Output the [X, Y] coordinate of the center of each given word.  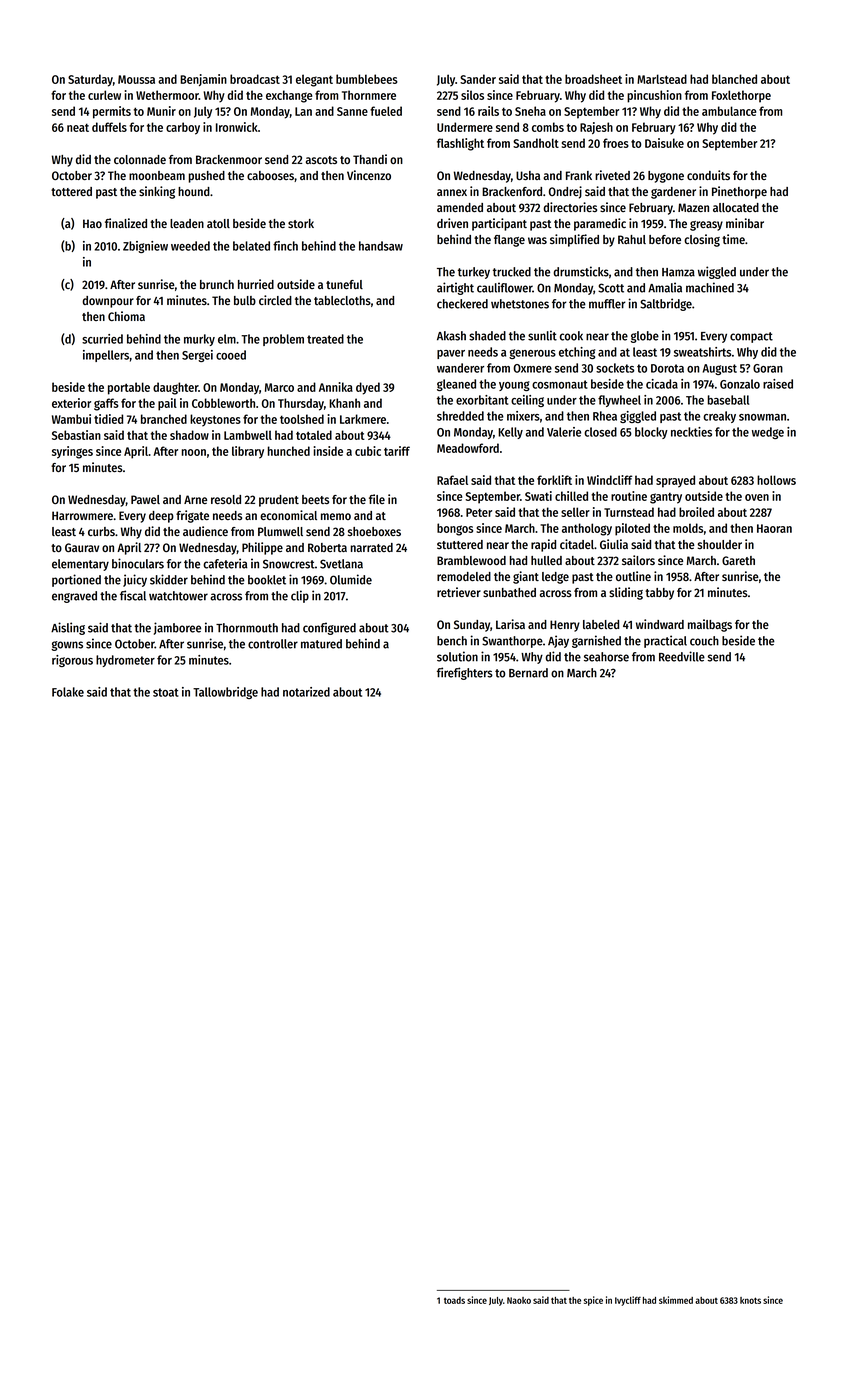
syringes [72, 452]
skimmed [676, 1300]
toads [454, 1300]
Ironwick [237, 127]
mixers [523, 416]
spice [593, 1301]
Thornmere [369, 95]
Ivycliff [628, 1301]
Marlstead [662, 79]
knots [750, 1300]
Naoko [519, 1300]
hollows [776, 480]
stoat [166, 692]
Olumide [351, 579]
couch [704, 641]
